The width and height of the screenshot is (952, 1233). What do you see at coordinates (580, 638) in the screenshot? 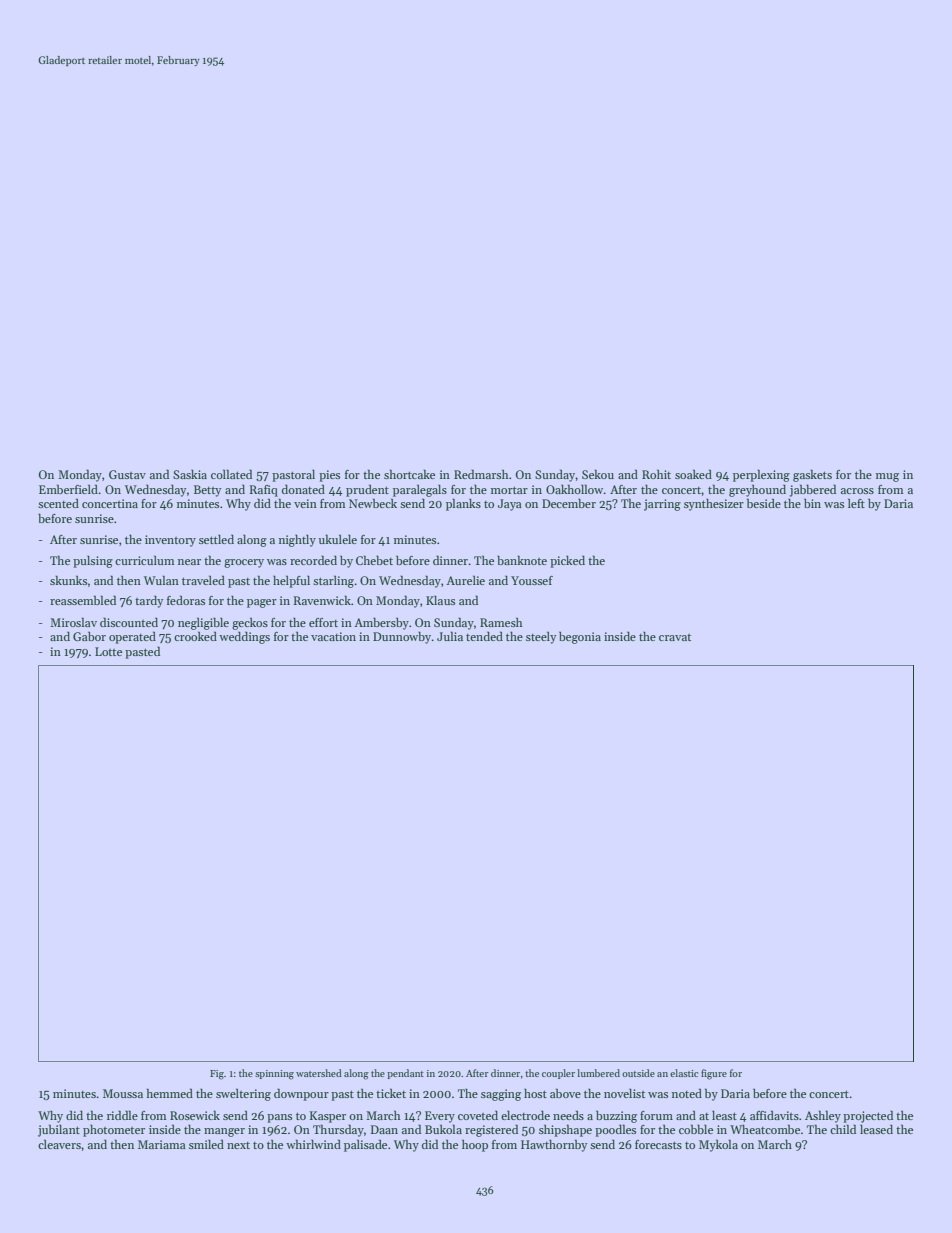
I see `begonia` at bounding box center [580, 638].
